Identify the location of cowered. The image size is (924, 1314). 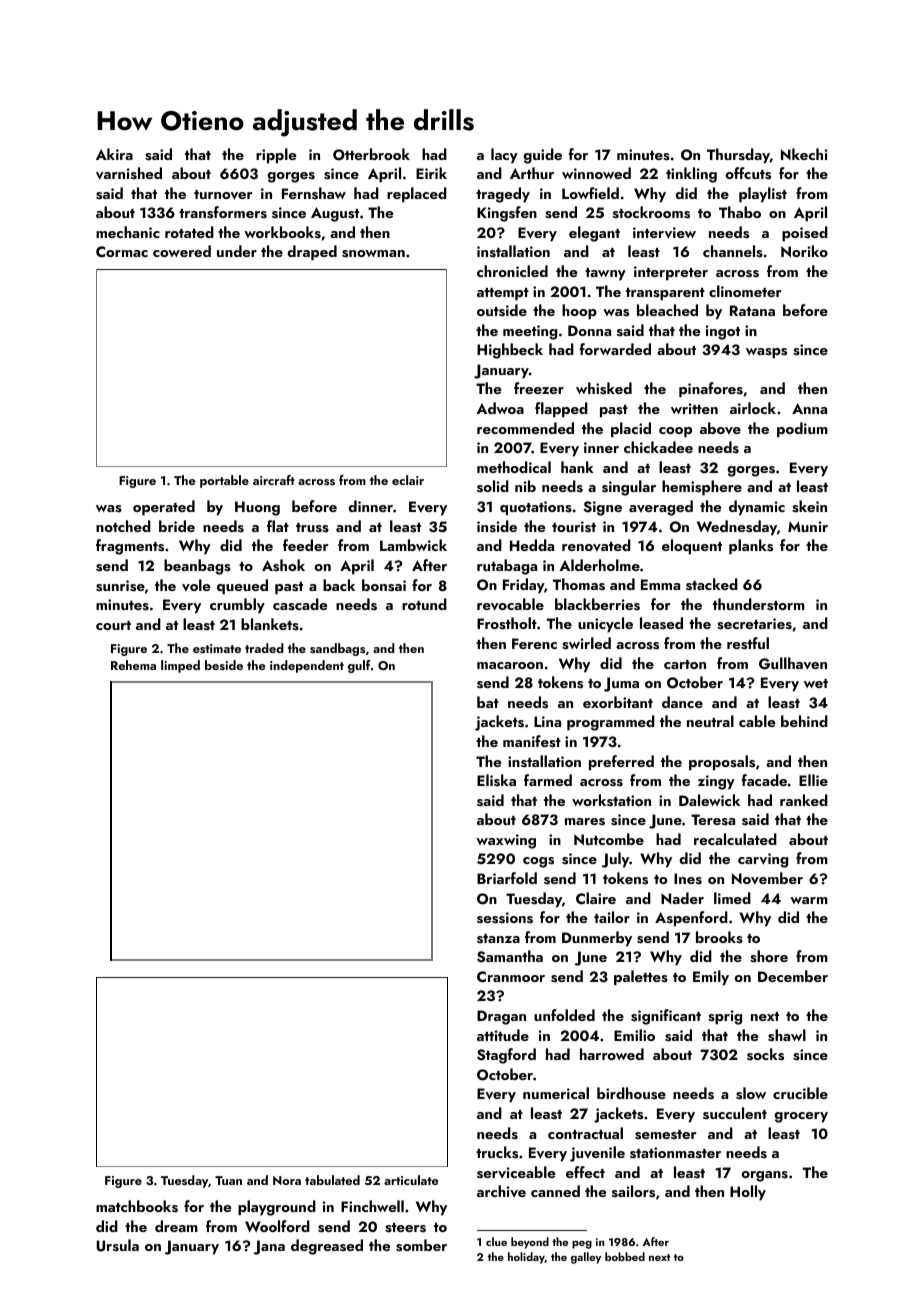
(182, 251).
